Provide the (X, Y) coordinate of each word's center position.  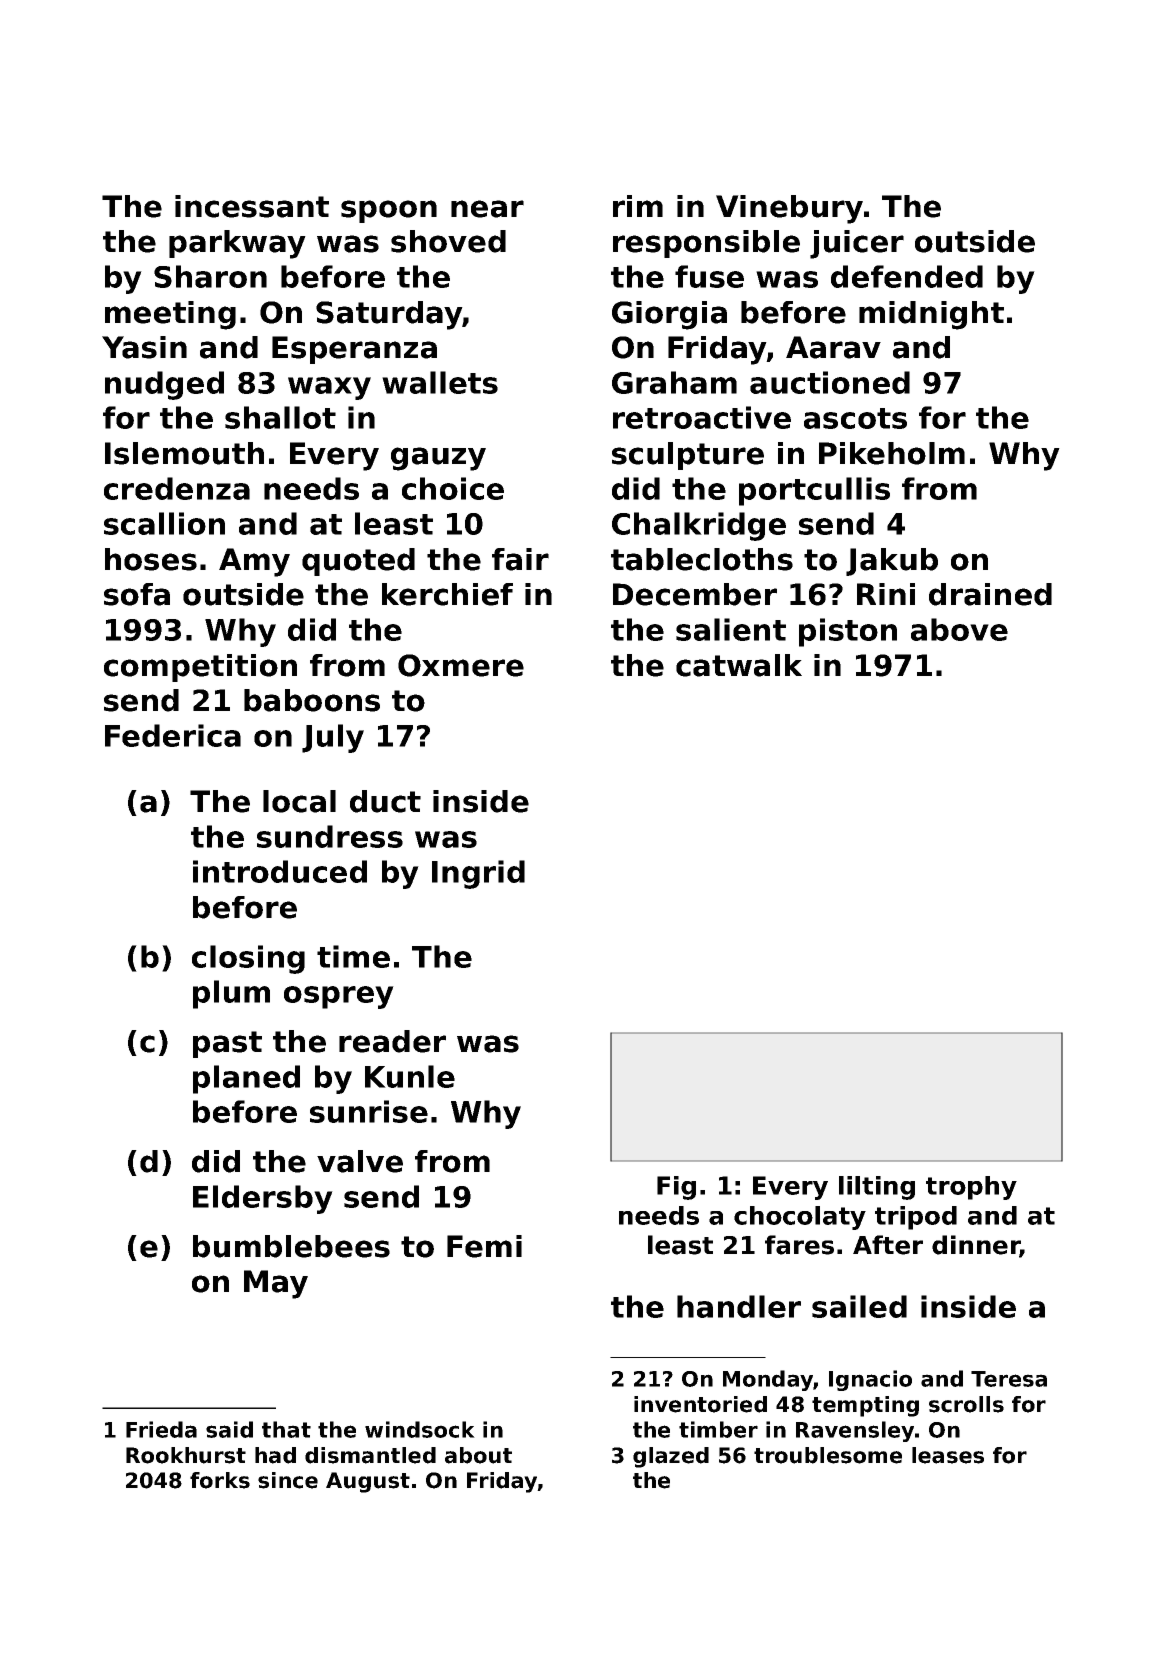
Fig (676, 1188)
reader (392, 1041)
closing (248, 959)
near (487, 209)
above (959, 629)
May (276, 1284)
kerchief (447, 594)
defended (907, 276)
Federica (173, 735)
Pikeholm (892, 453)
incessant (252, 206)
